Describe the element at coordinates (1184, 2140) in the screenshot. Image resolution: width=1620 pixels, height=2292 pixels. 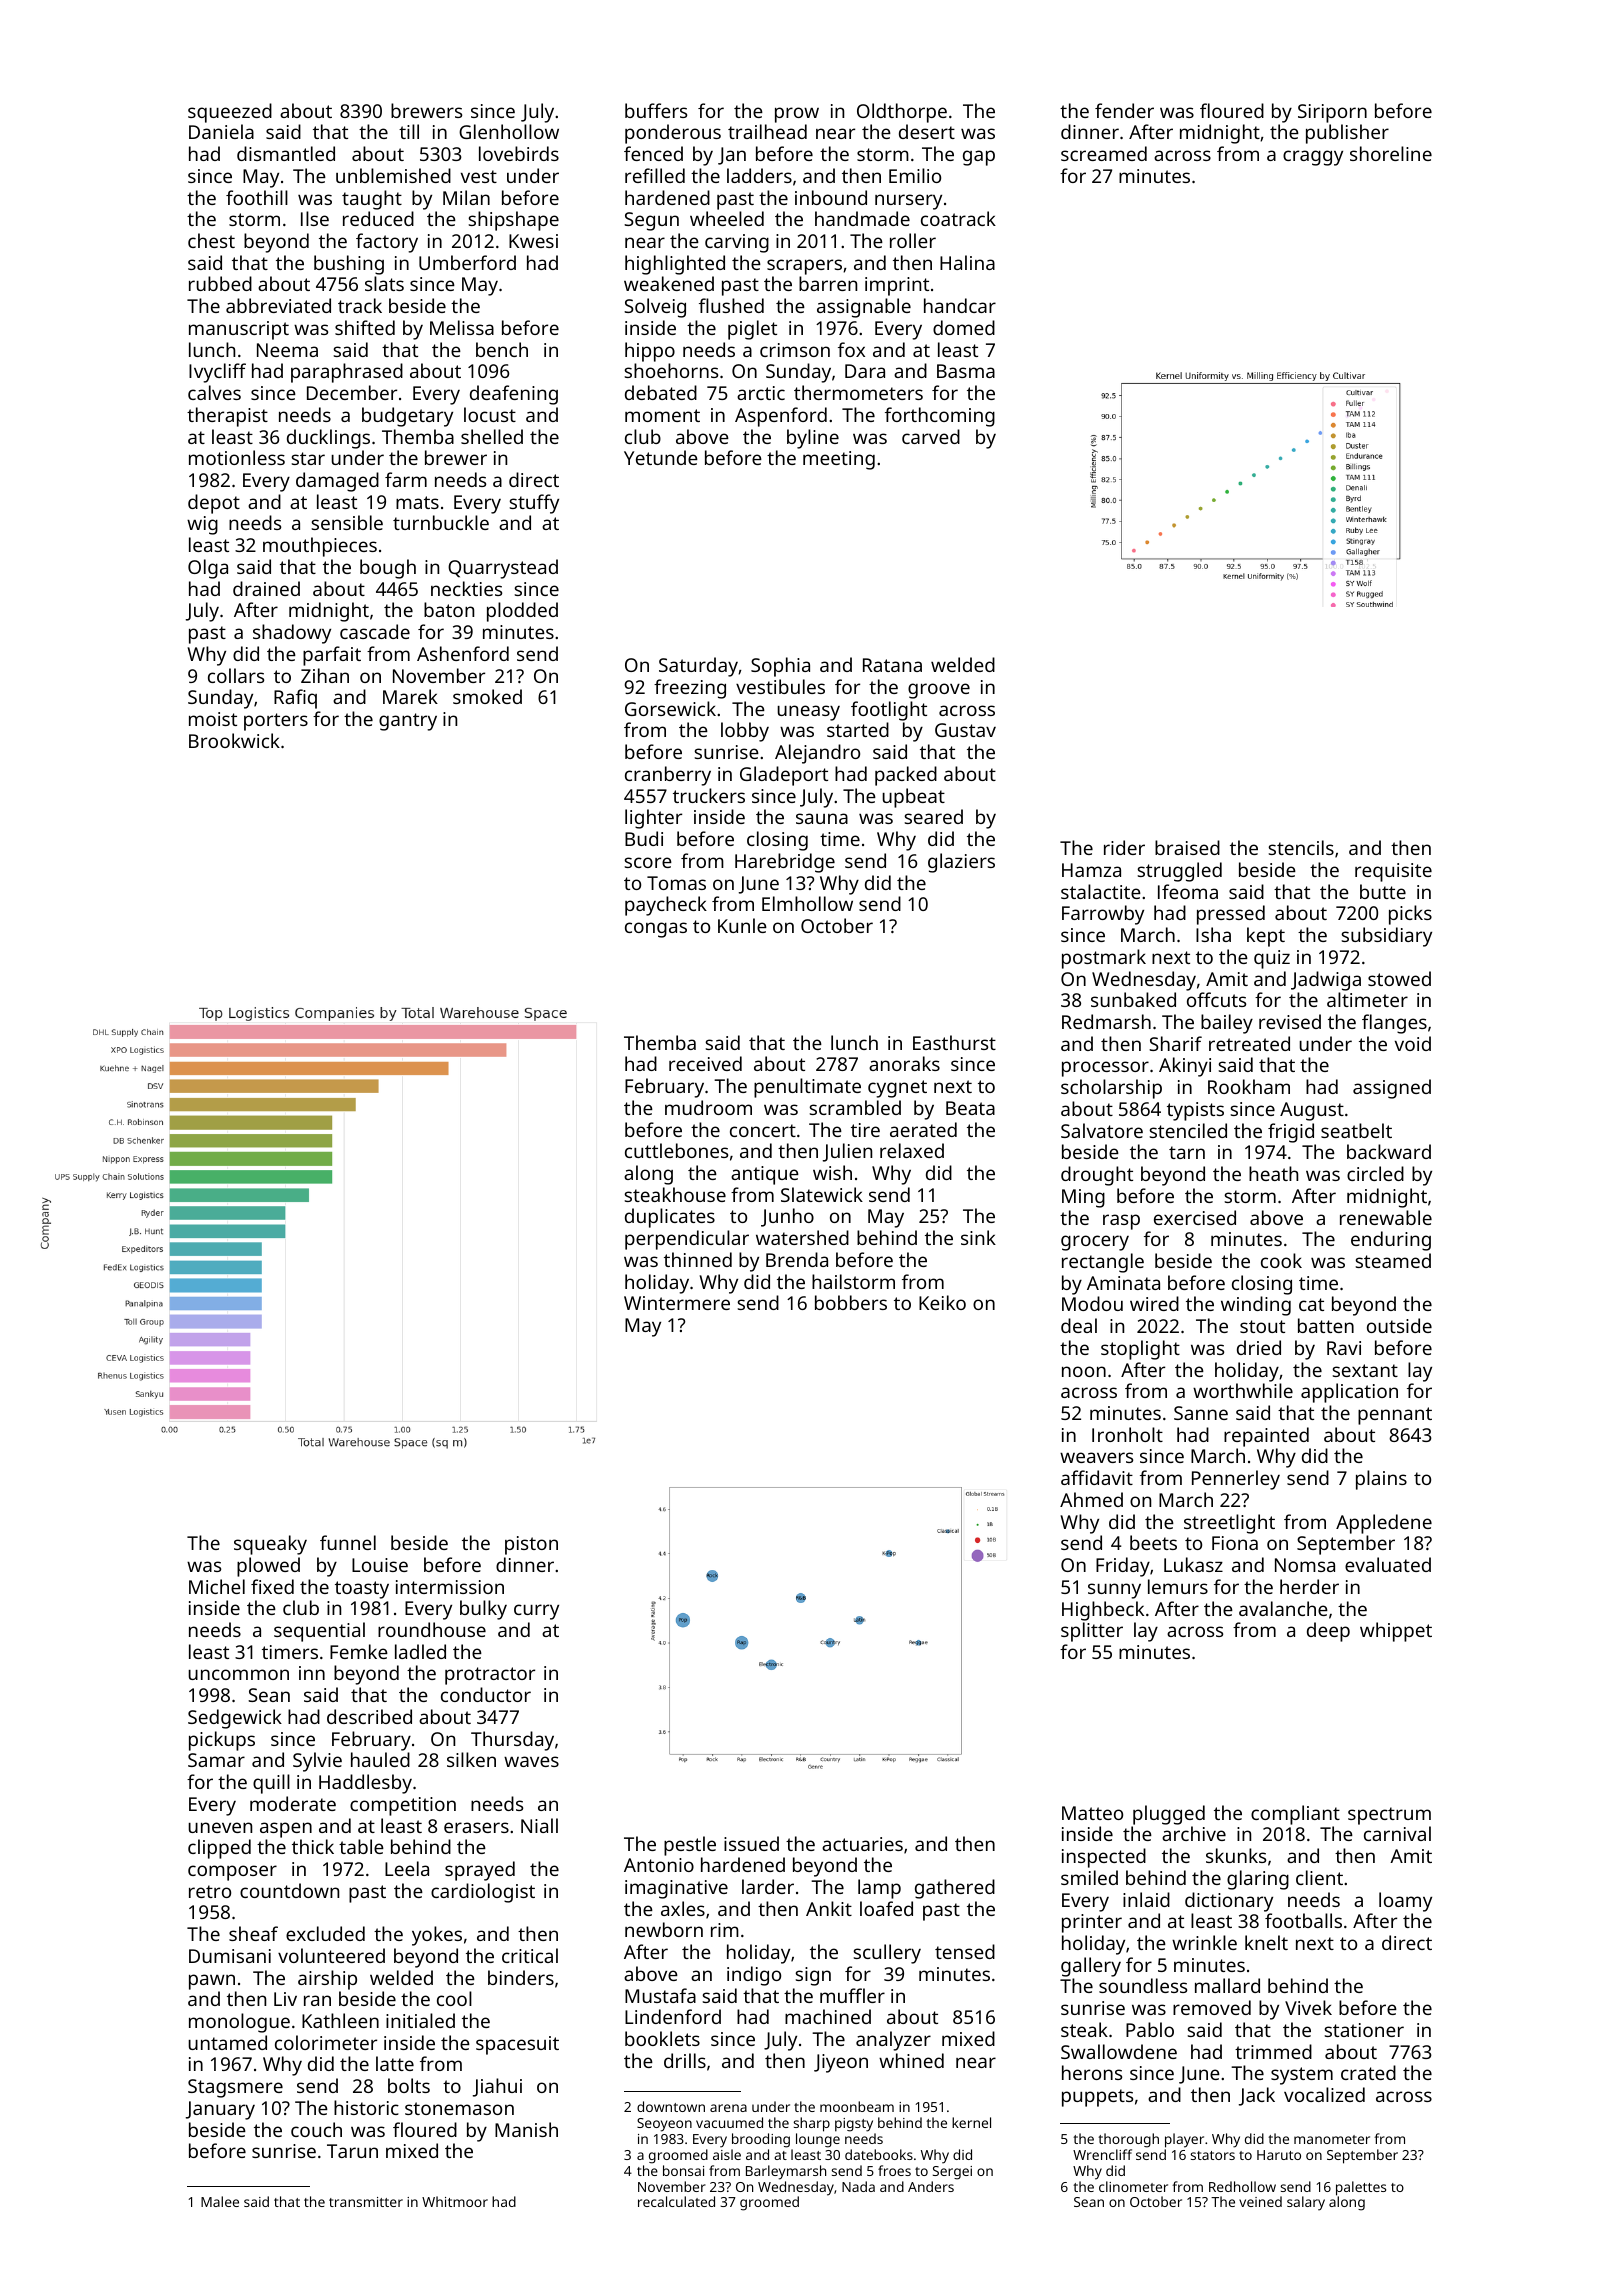
I see `player` at that location.
